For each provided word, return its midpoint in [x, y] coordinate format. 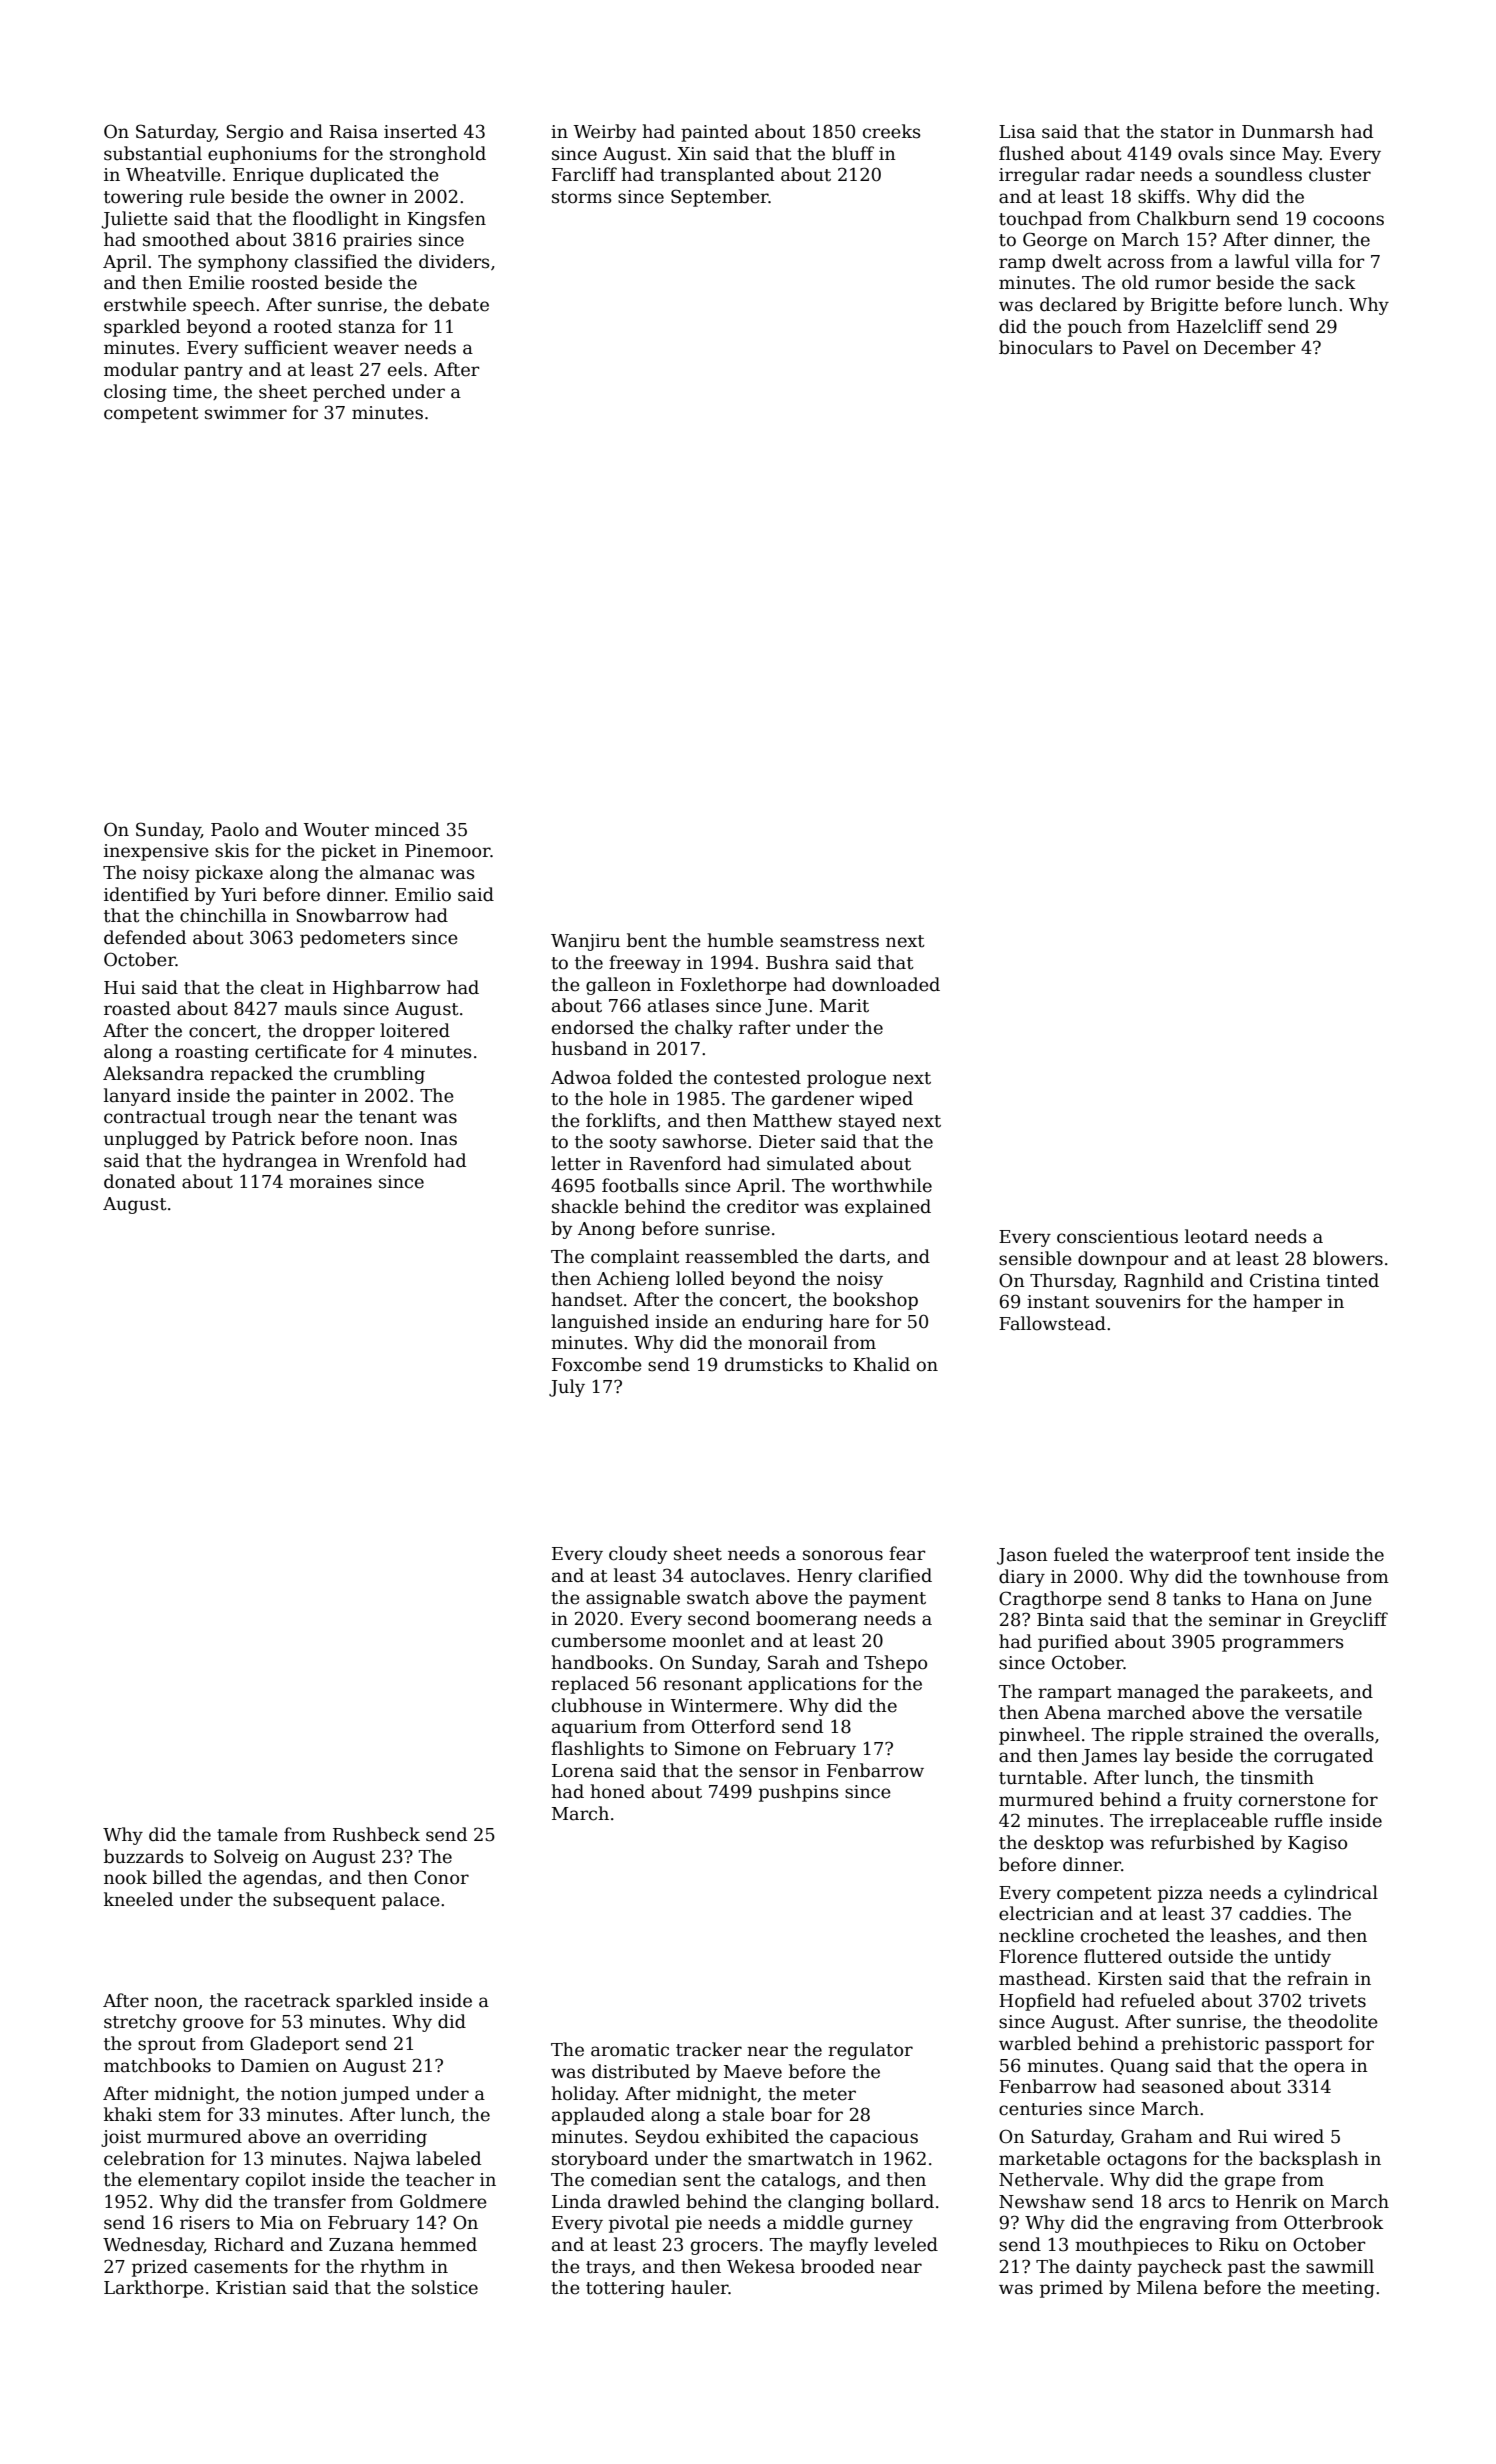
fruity [1207, 1801]
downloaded [886, 984]
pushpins [799, 1793]
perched [349, 393]
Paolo [235, 829]
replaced [590, 1685]
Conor [441, 1877]
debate [459, 304]
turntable [1040, 1777]
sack [1335, 282]
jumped [375, 2095]
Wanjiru [585, 942]
